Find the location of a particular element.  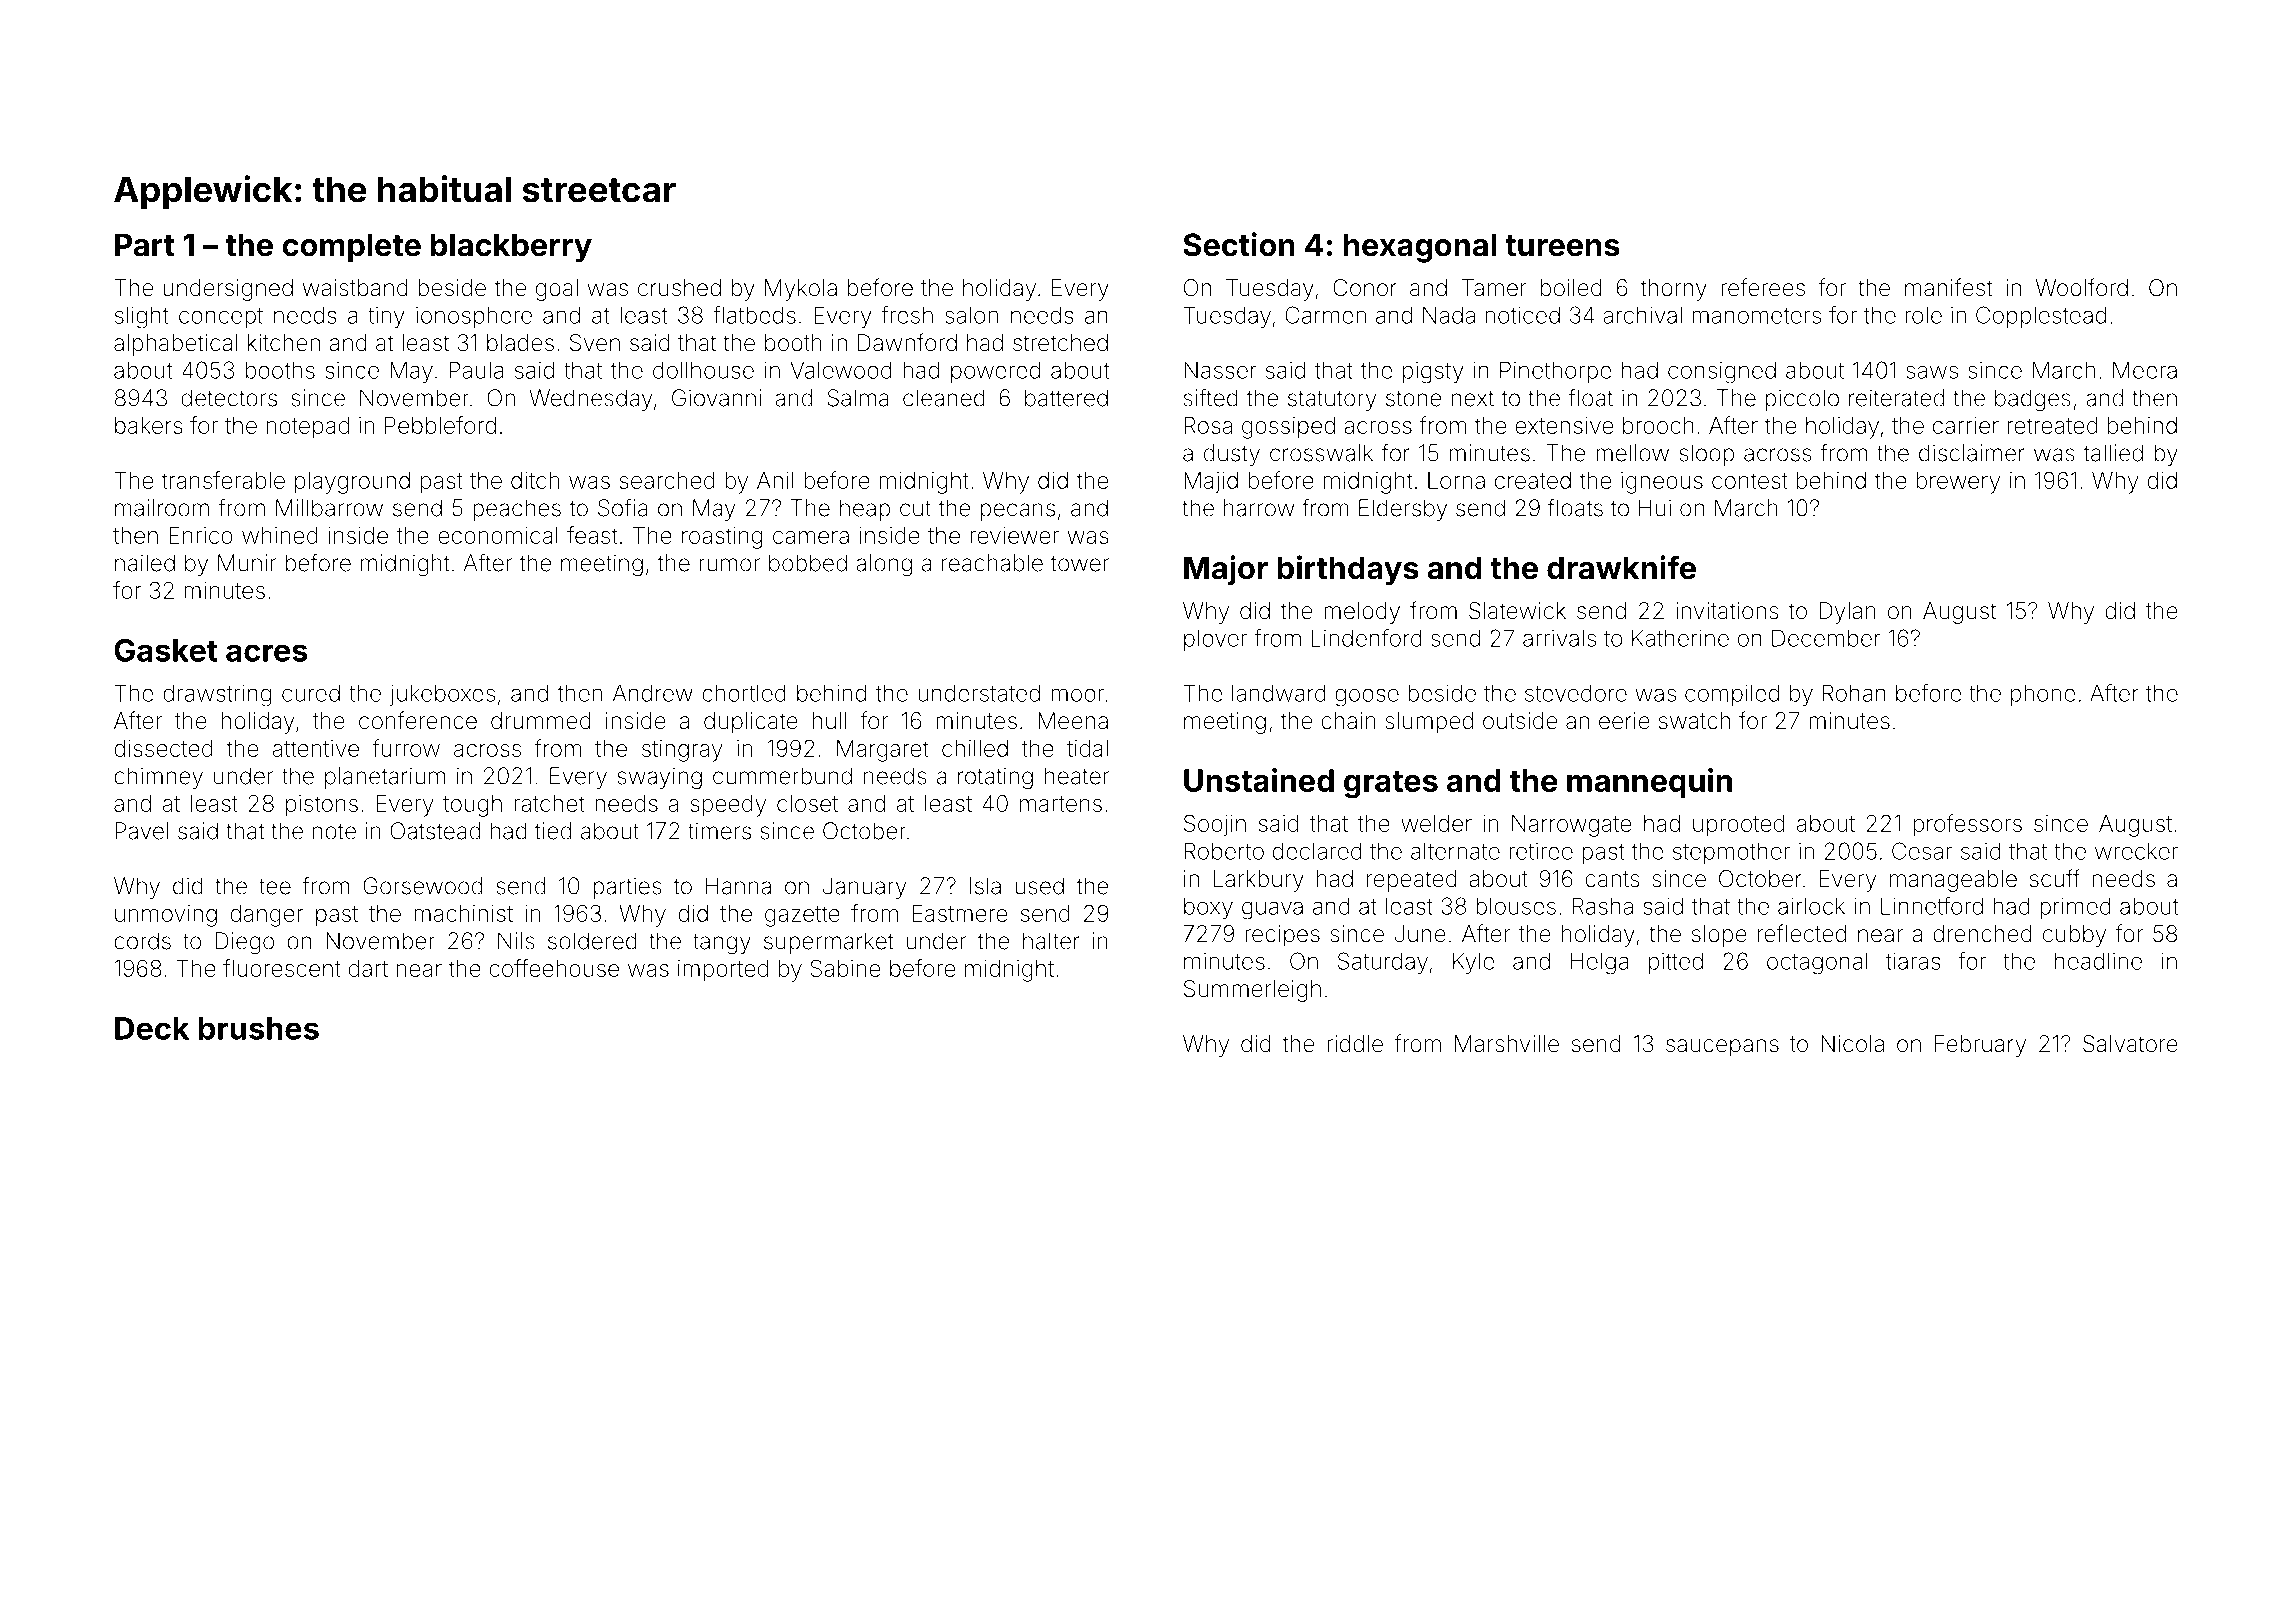

Oatstead is located at coordinates (435, 831).
